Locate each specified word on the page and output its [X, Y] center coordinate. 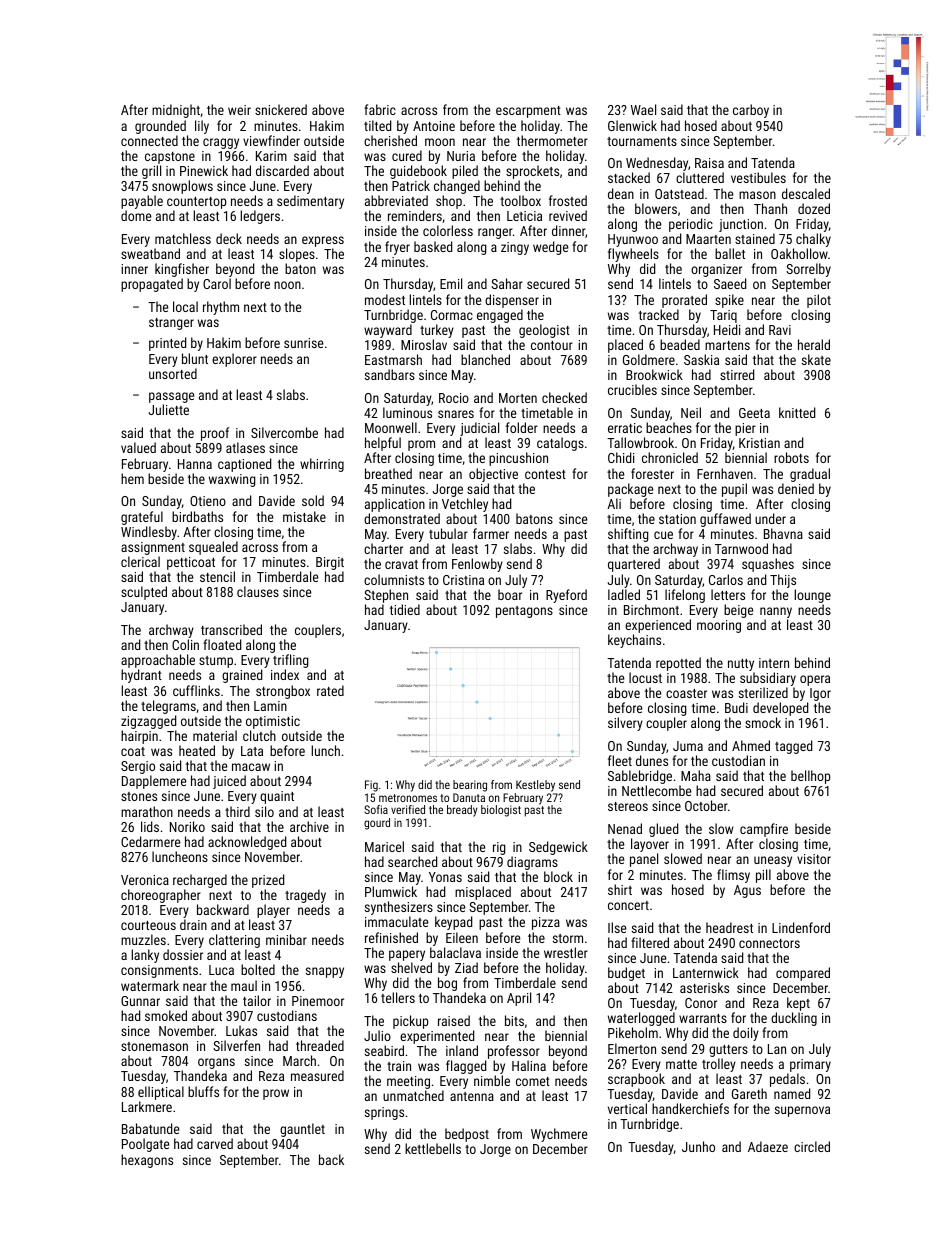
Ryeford [566, 596]
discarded [282, 170]
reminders [415, 215]
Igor [820, 694]
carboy [751, 111]
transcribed [231, 629]
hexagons [147, 1161]
